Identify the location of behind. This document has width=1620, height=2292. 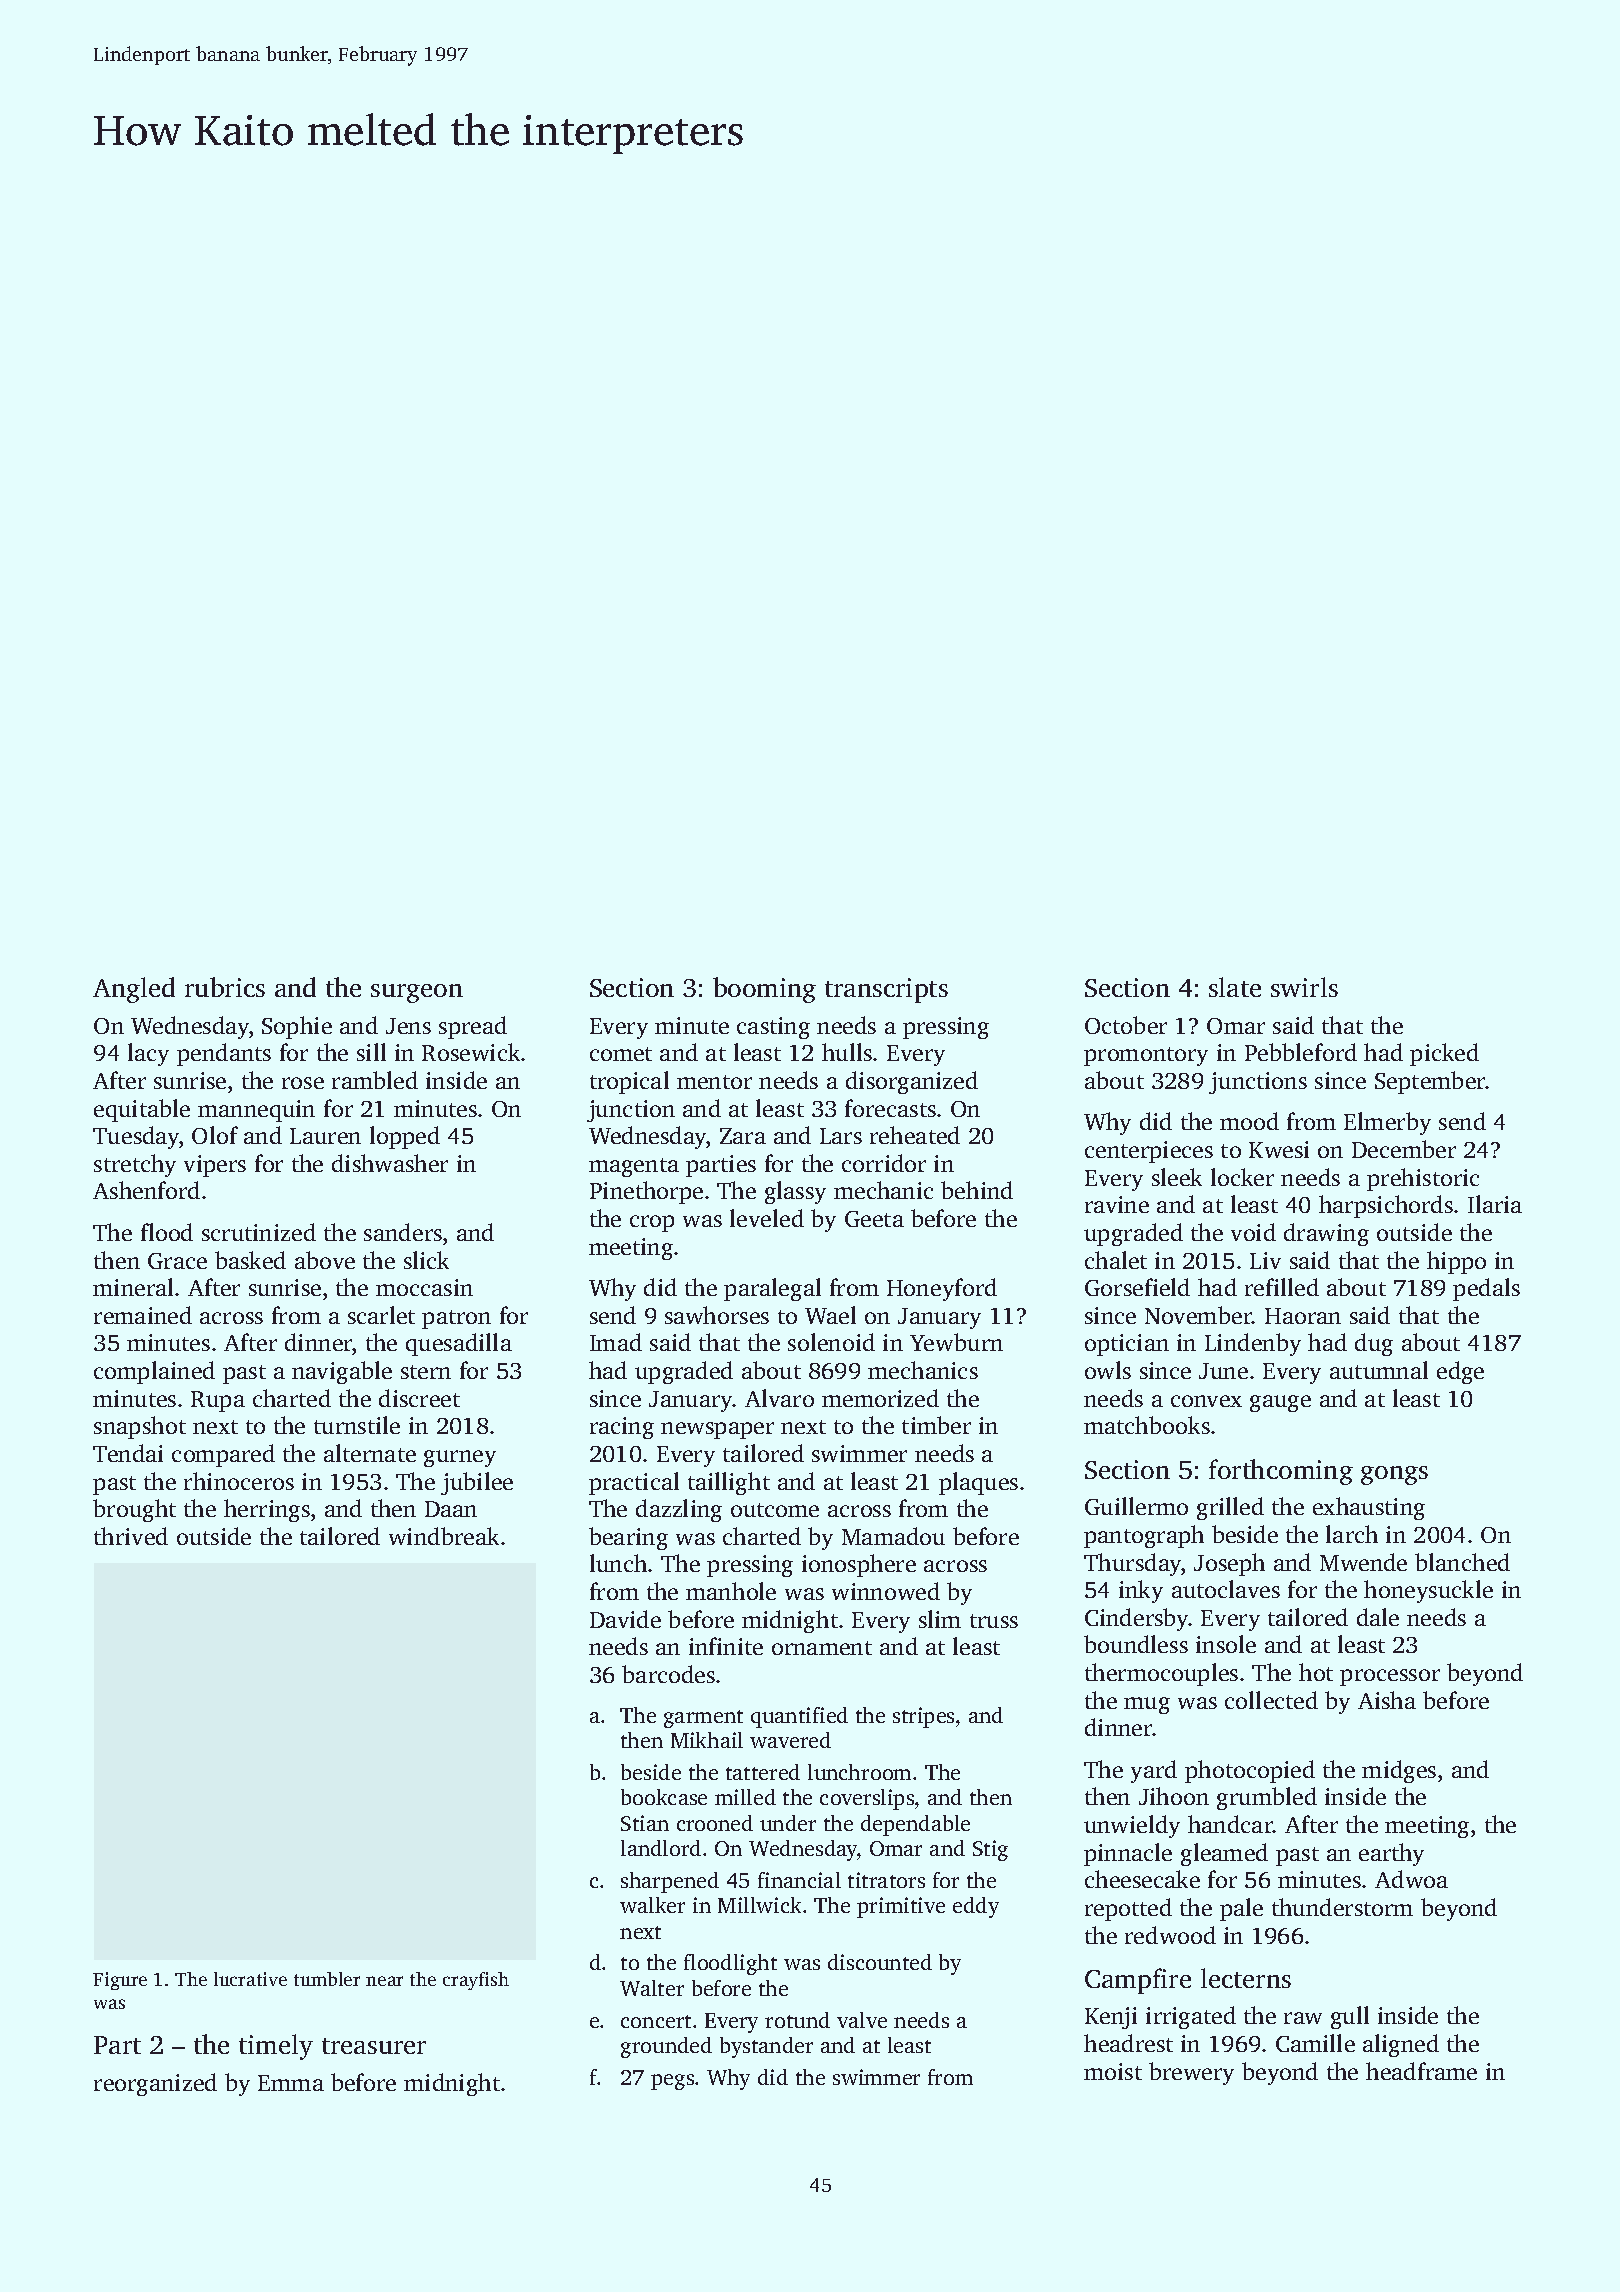
(977, 1190).
